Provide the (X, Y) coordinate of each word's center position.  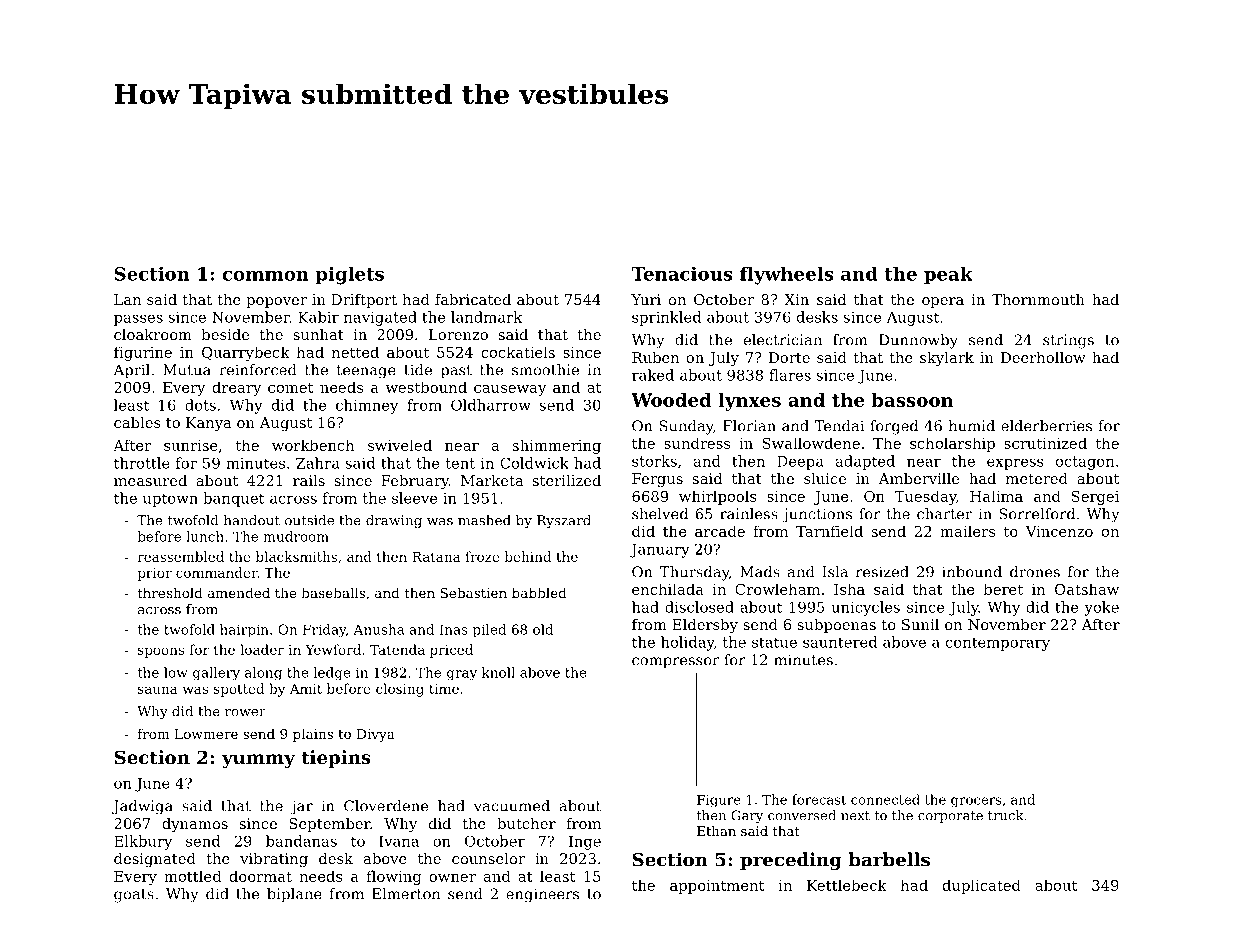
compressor (675, 663)
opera (943, 302)
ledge (332, 674)
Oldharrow (491, 405)
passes (138, 320)
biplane (294, 895)
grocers (976, 802)
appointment (717, 887)
